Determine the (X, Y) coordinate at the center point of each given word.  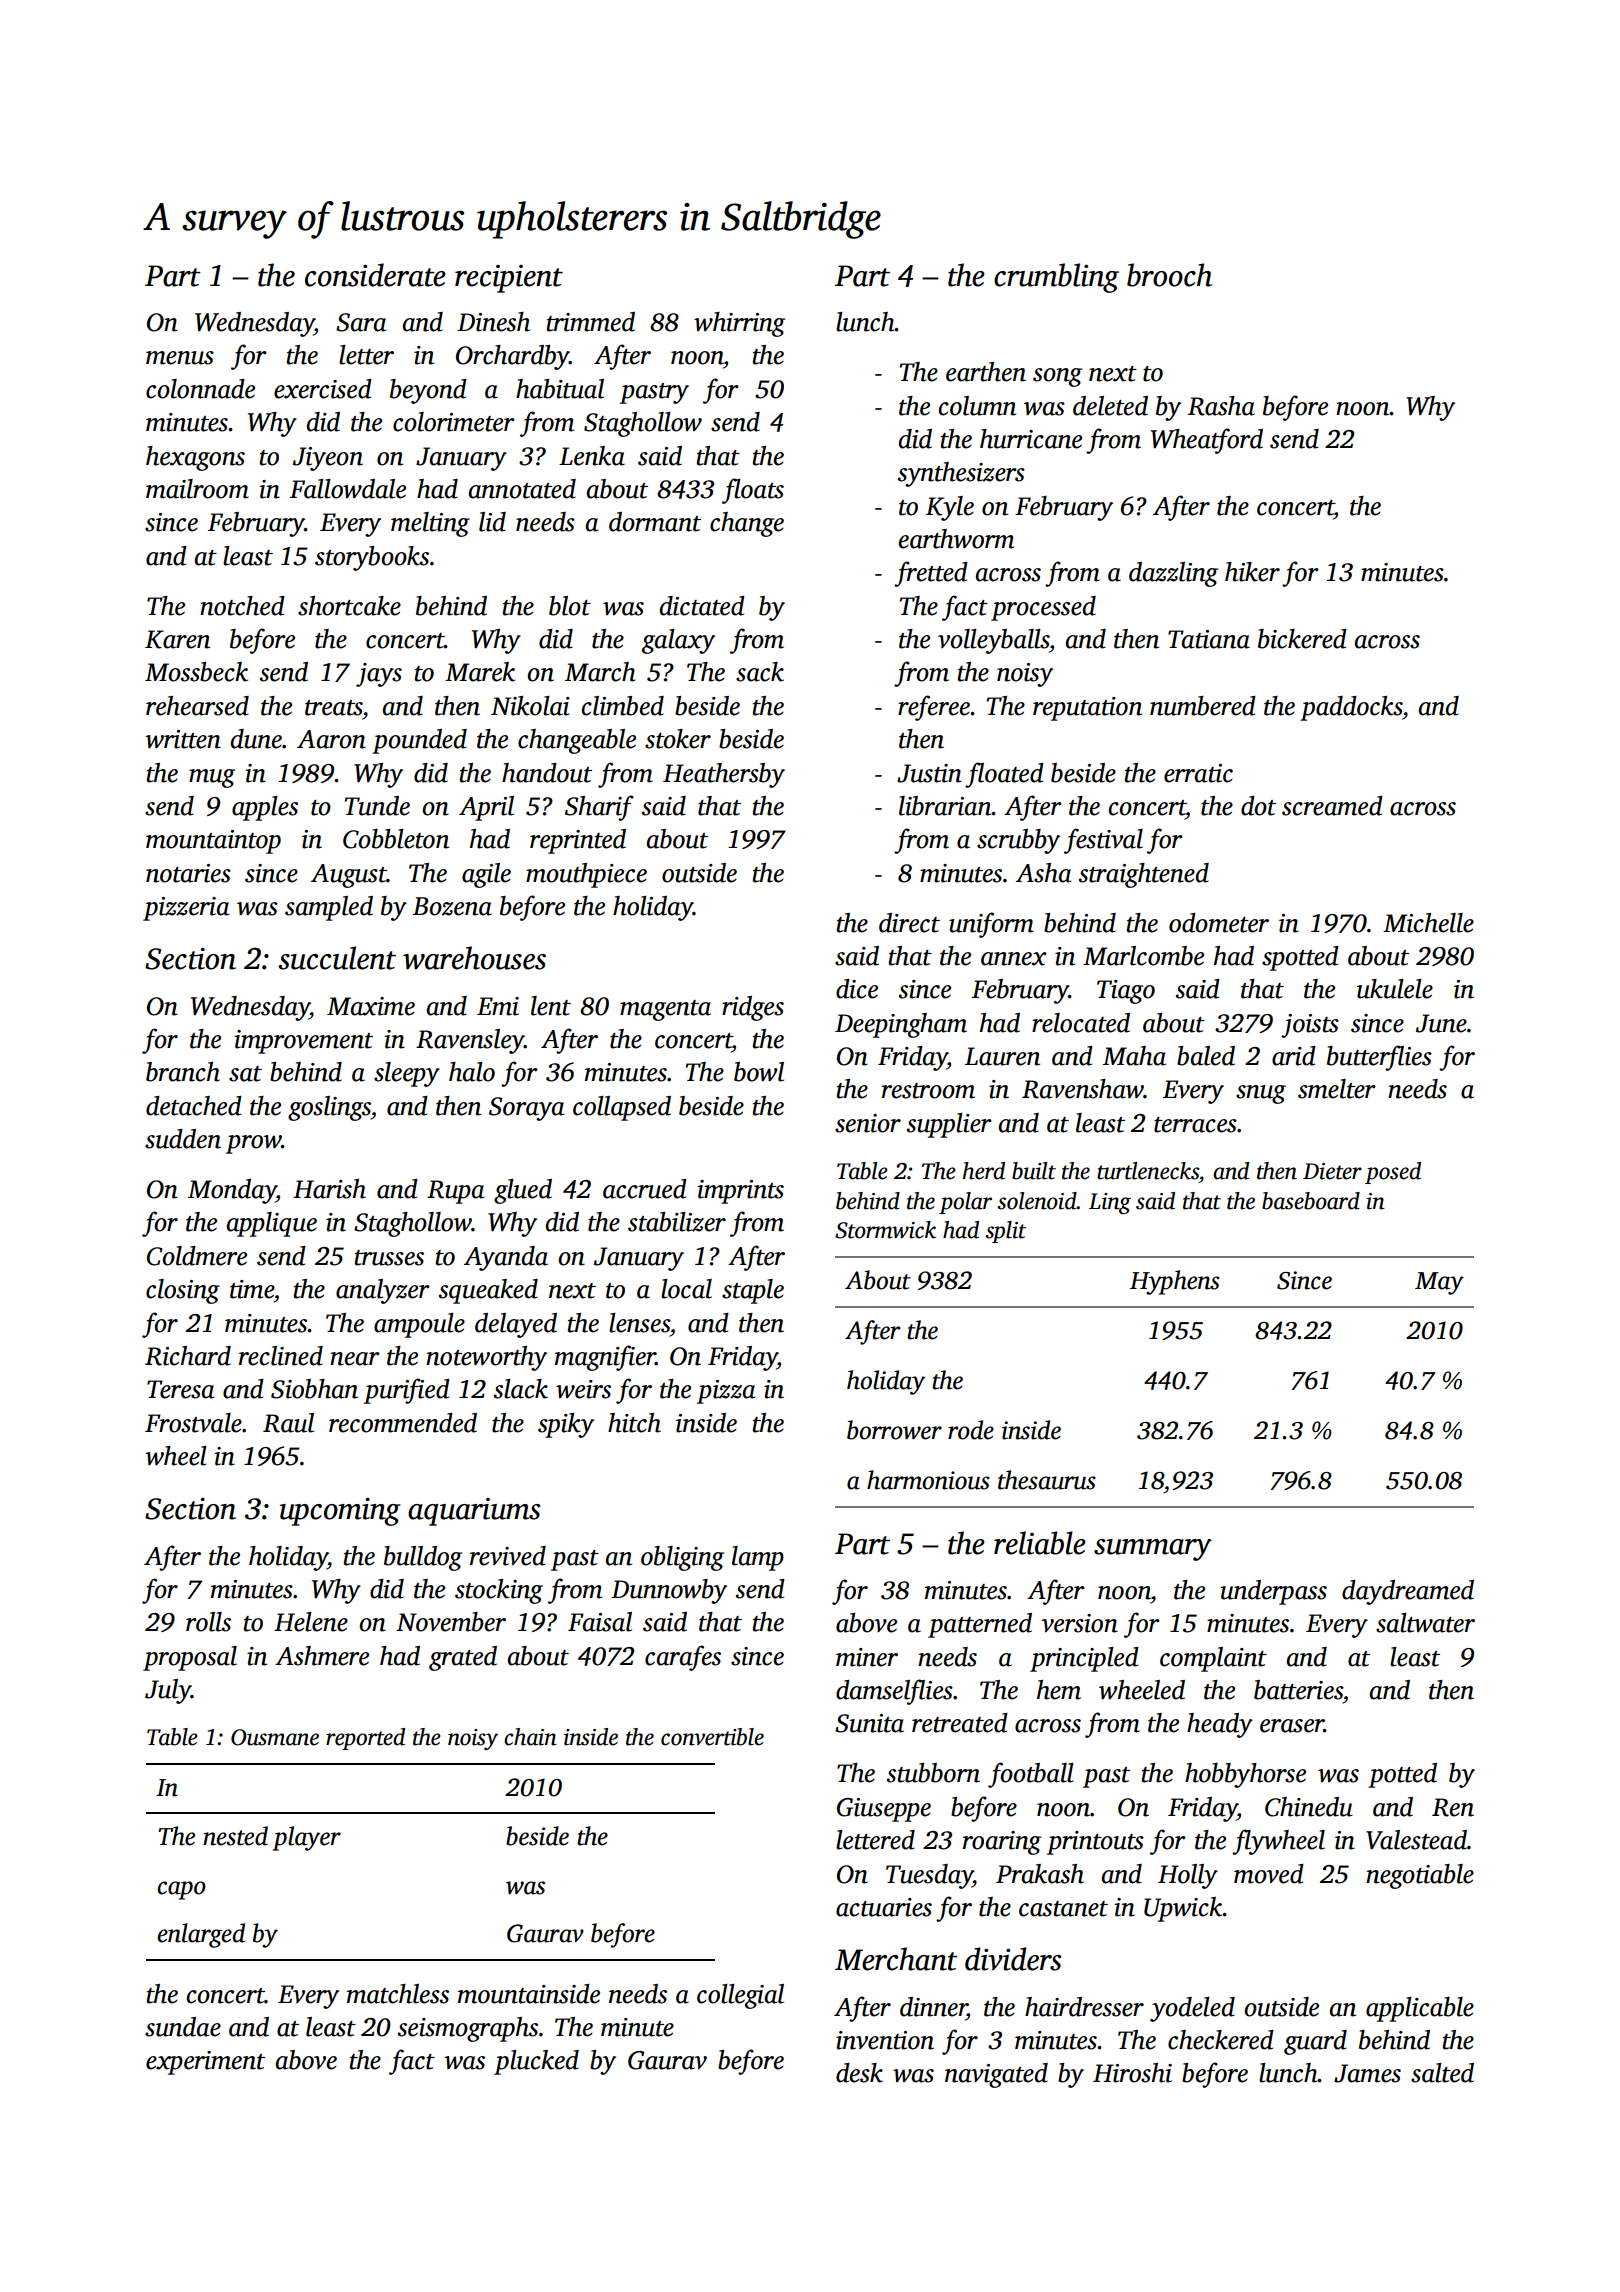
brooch (1169, 275)
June (1441, 1023)
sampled (329, 908)
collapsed (622, 1108)
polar (965, 1203)
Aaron (331, 739)
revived (508, 1556)
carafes (683, 1658)
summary (1153, 1550)
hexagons (195, 458)
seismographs (468, 2029)
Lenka (592, 456)
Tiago (1126, 992)
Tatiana (1209, 639)
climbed (623, 706)
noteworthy (486, 1358)
